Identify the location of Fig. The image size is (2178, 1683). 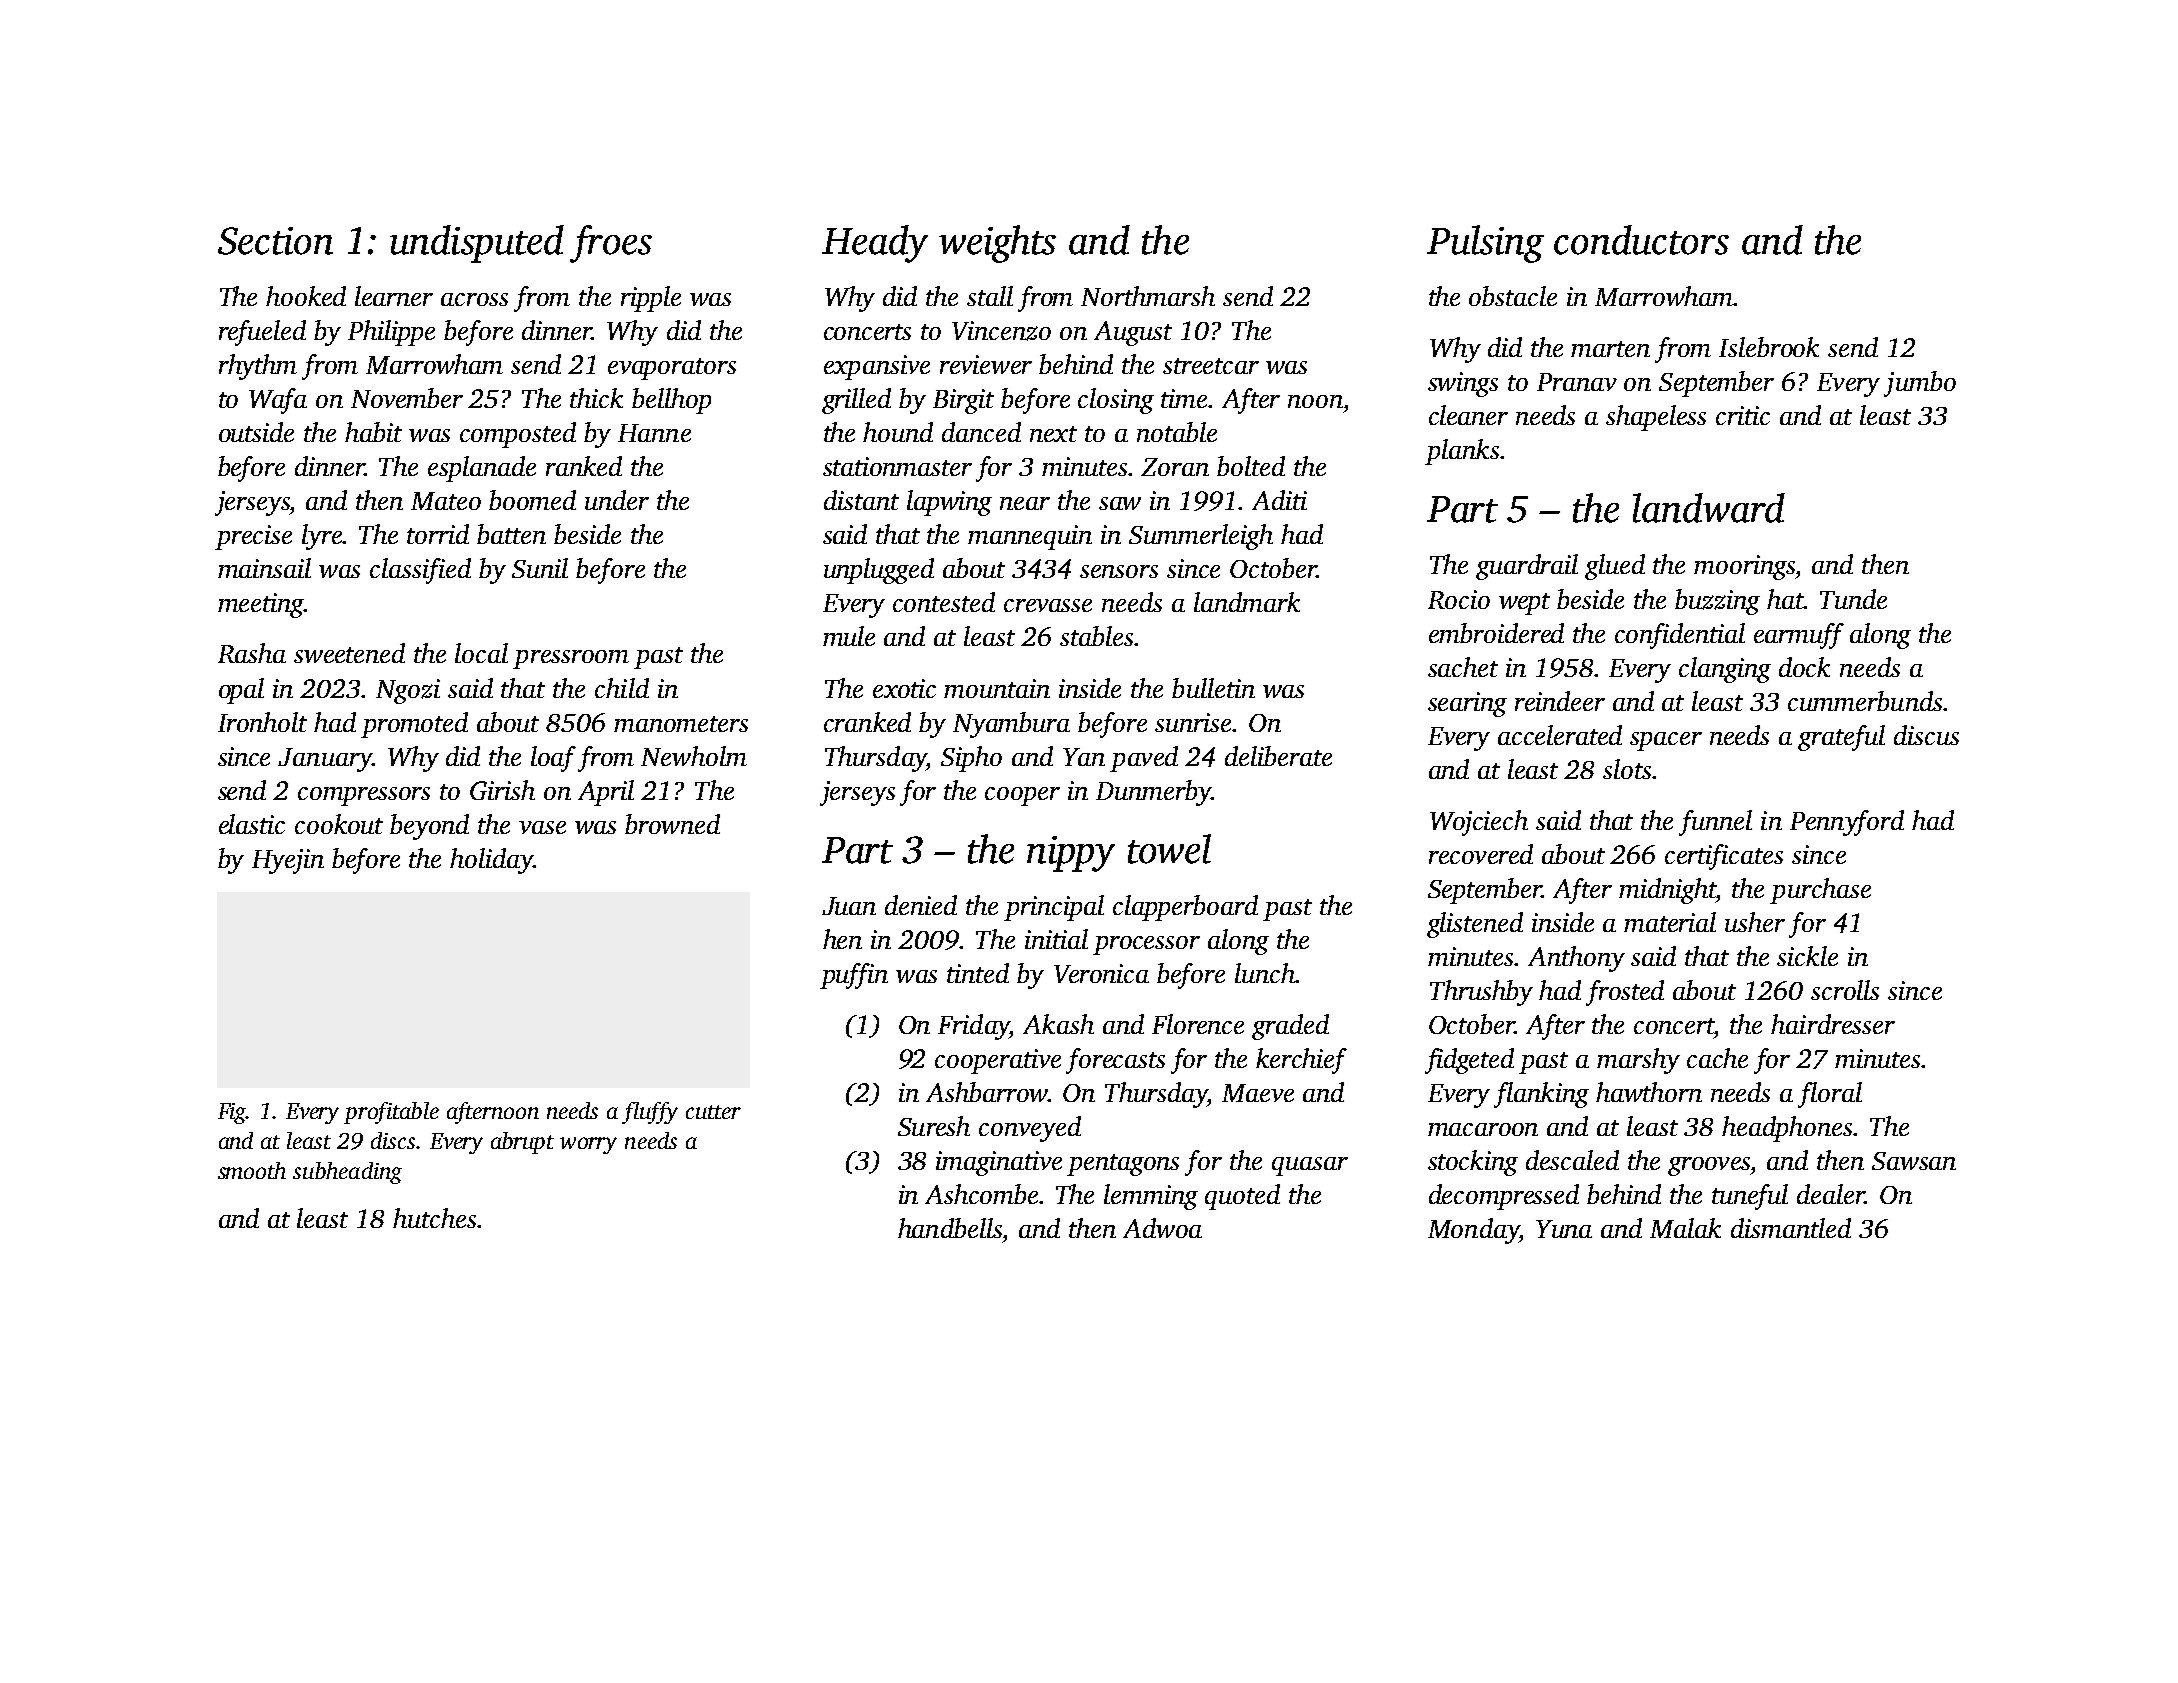
(232, 1113).
